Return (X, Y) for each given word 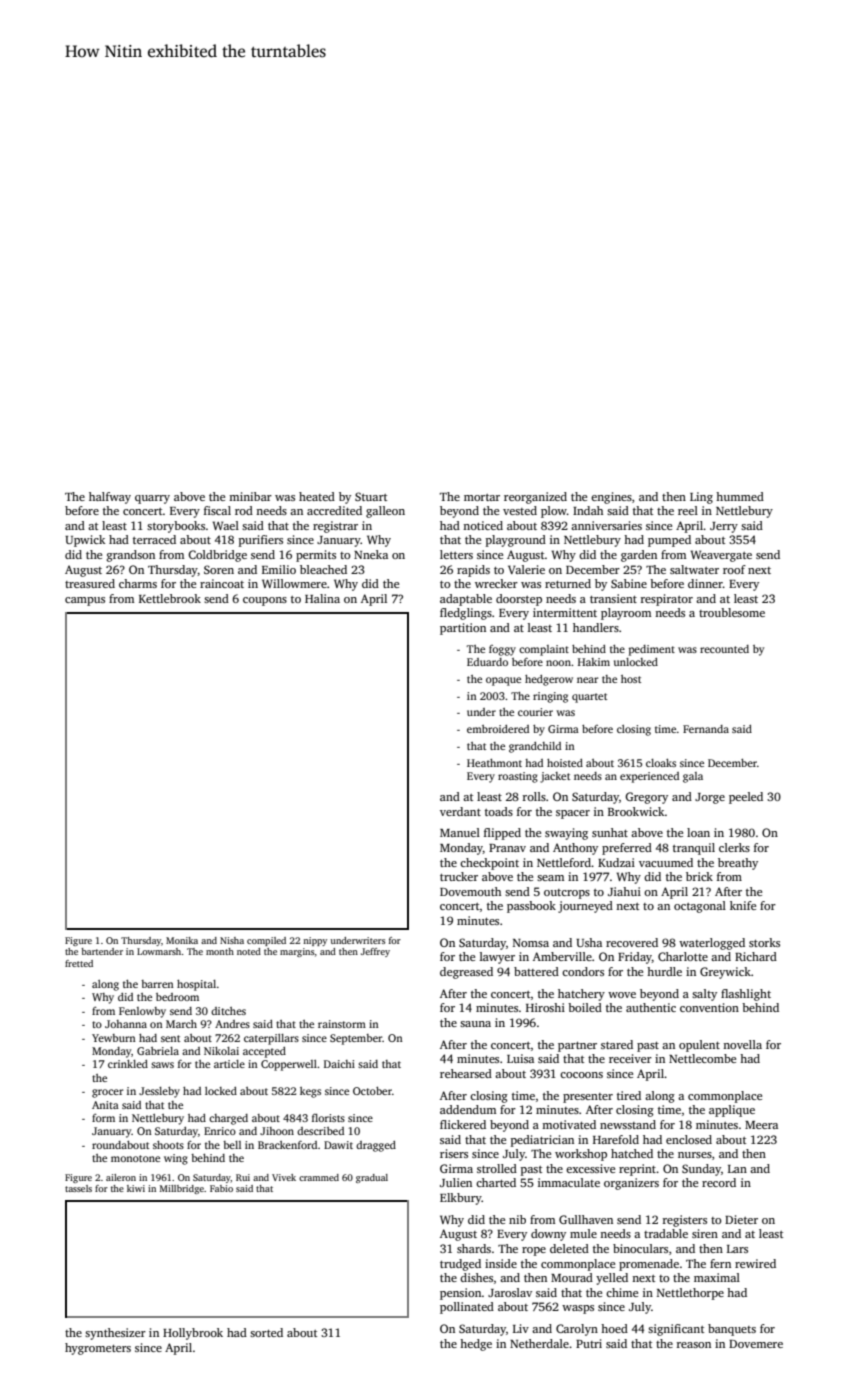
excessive (590, 1168)
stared (617, 1044)
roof (734, 569)
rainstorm (342, 1024)
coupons (265, 601)
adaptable (466, 600)
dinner (705, 583)
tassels (78, 1188)
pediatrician (542, 1141)
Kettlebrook (170, 598)
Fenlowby (142, 1012)
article (229, 1064)
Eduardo (487, 662)
